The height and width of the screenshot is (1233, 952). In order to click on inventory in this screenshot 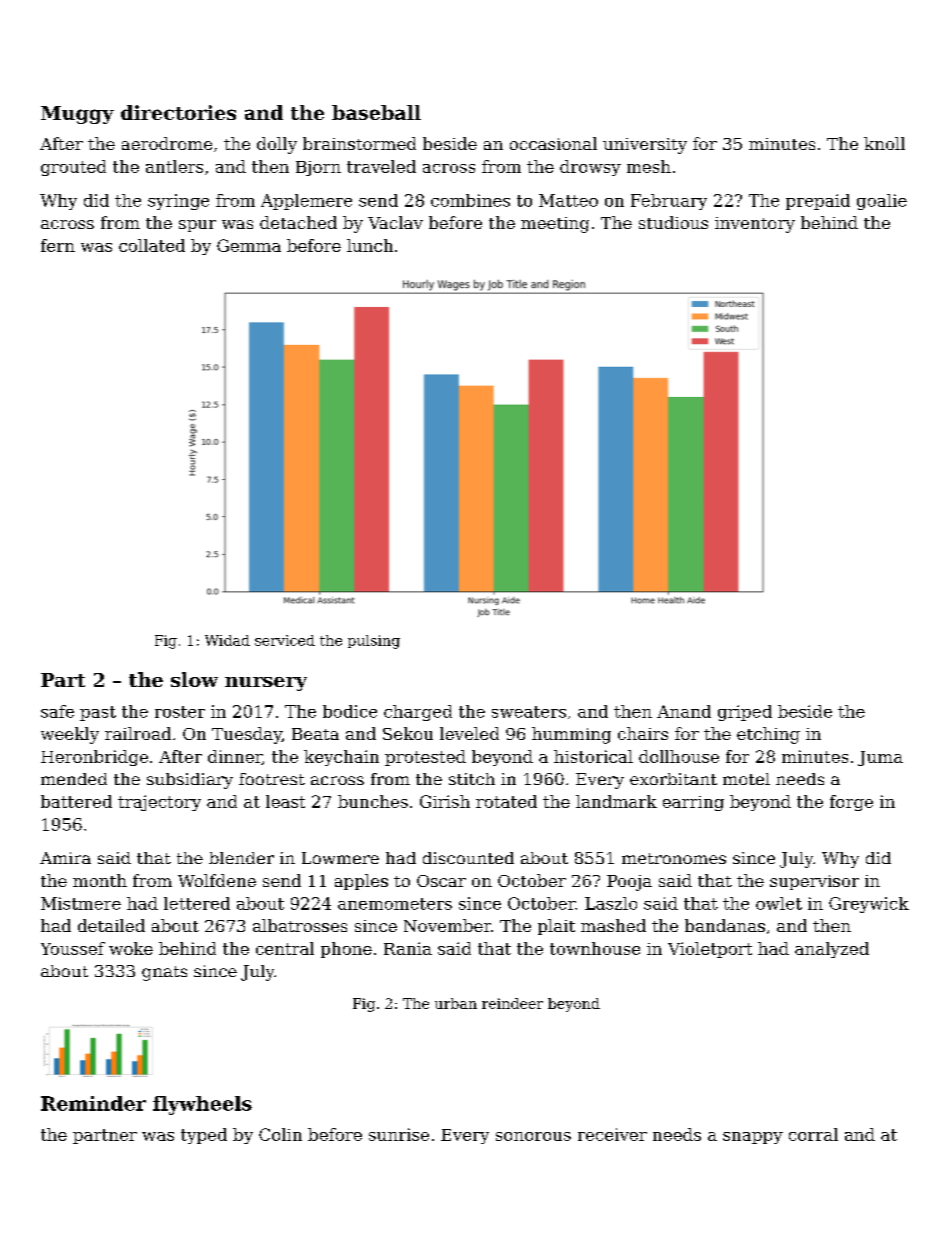, I will do `click(755, 225)`.
